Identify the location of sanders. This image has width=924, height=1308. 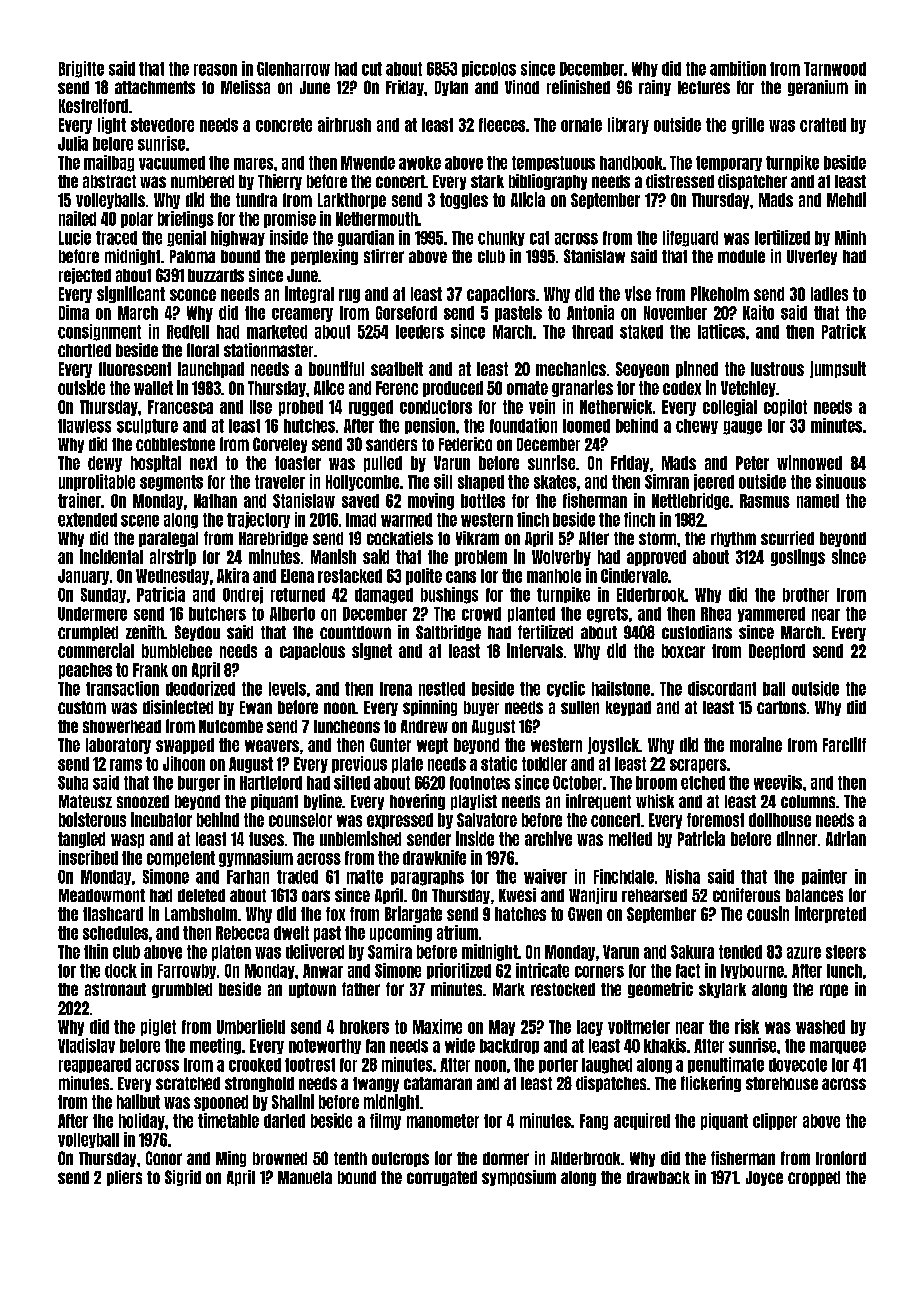
(391, 444).
